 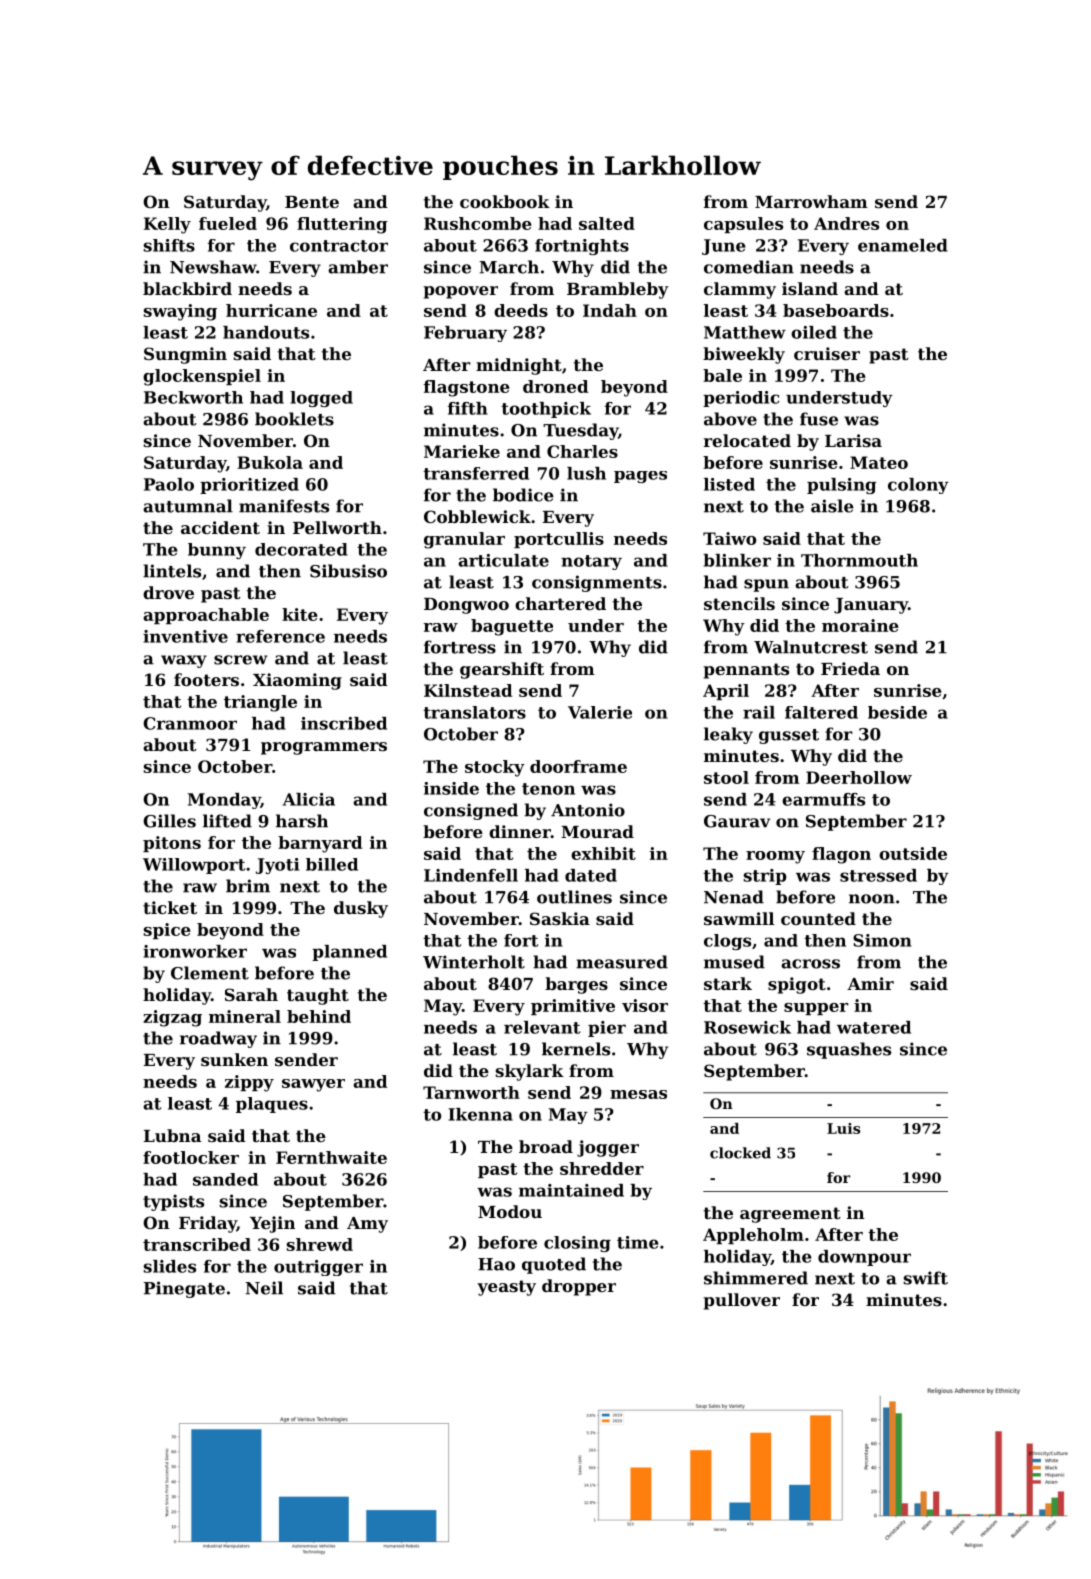 I want to click on shrewd, so click(x=320, y=1244).
